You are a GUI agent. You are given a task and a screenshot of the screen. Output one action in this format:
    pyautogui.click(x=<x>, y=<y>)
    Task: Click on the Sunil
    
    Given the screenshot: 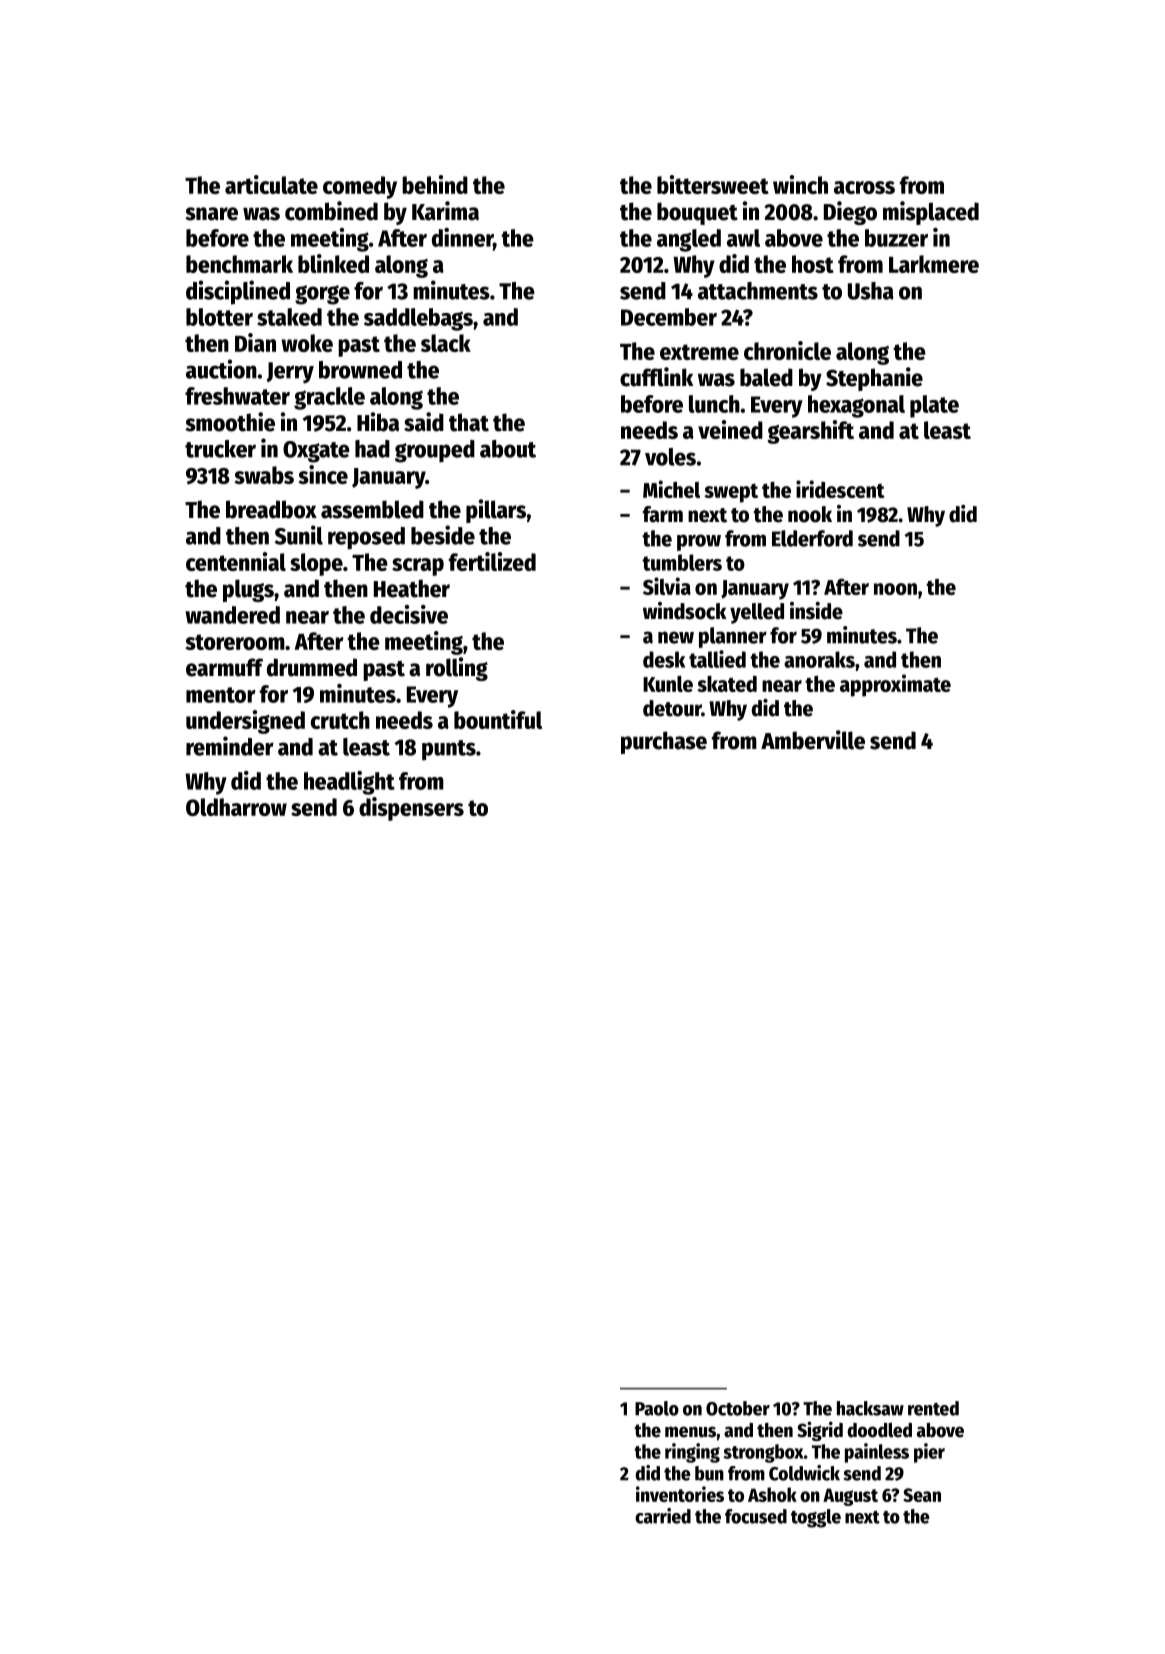 What is the action you would take?
    pyautogui.click(x=299, y=535)
